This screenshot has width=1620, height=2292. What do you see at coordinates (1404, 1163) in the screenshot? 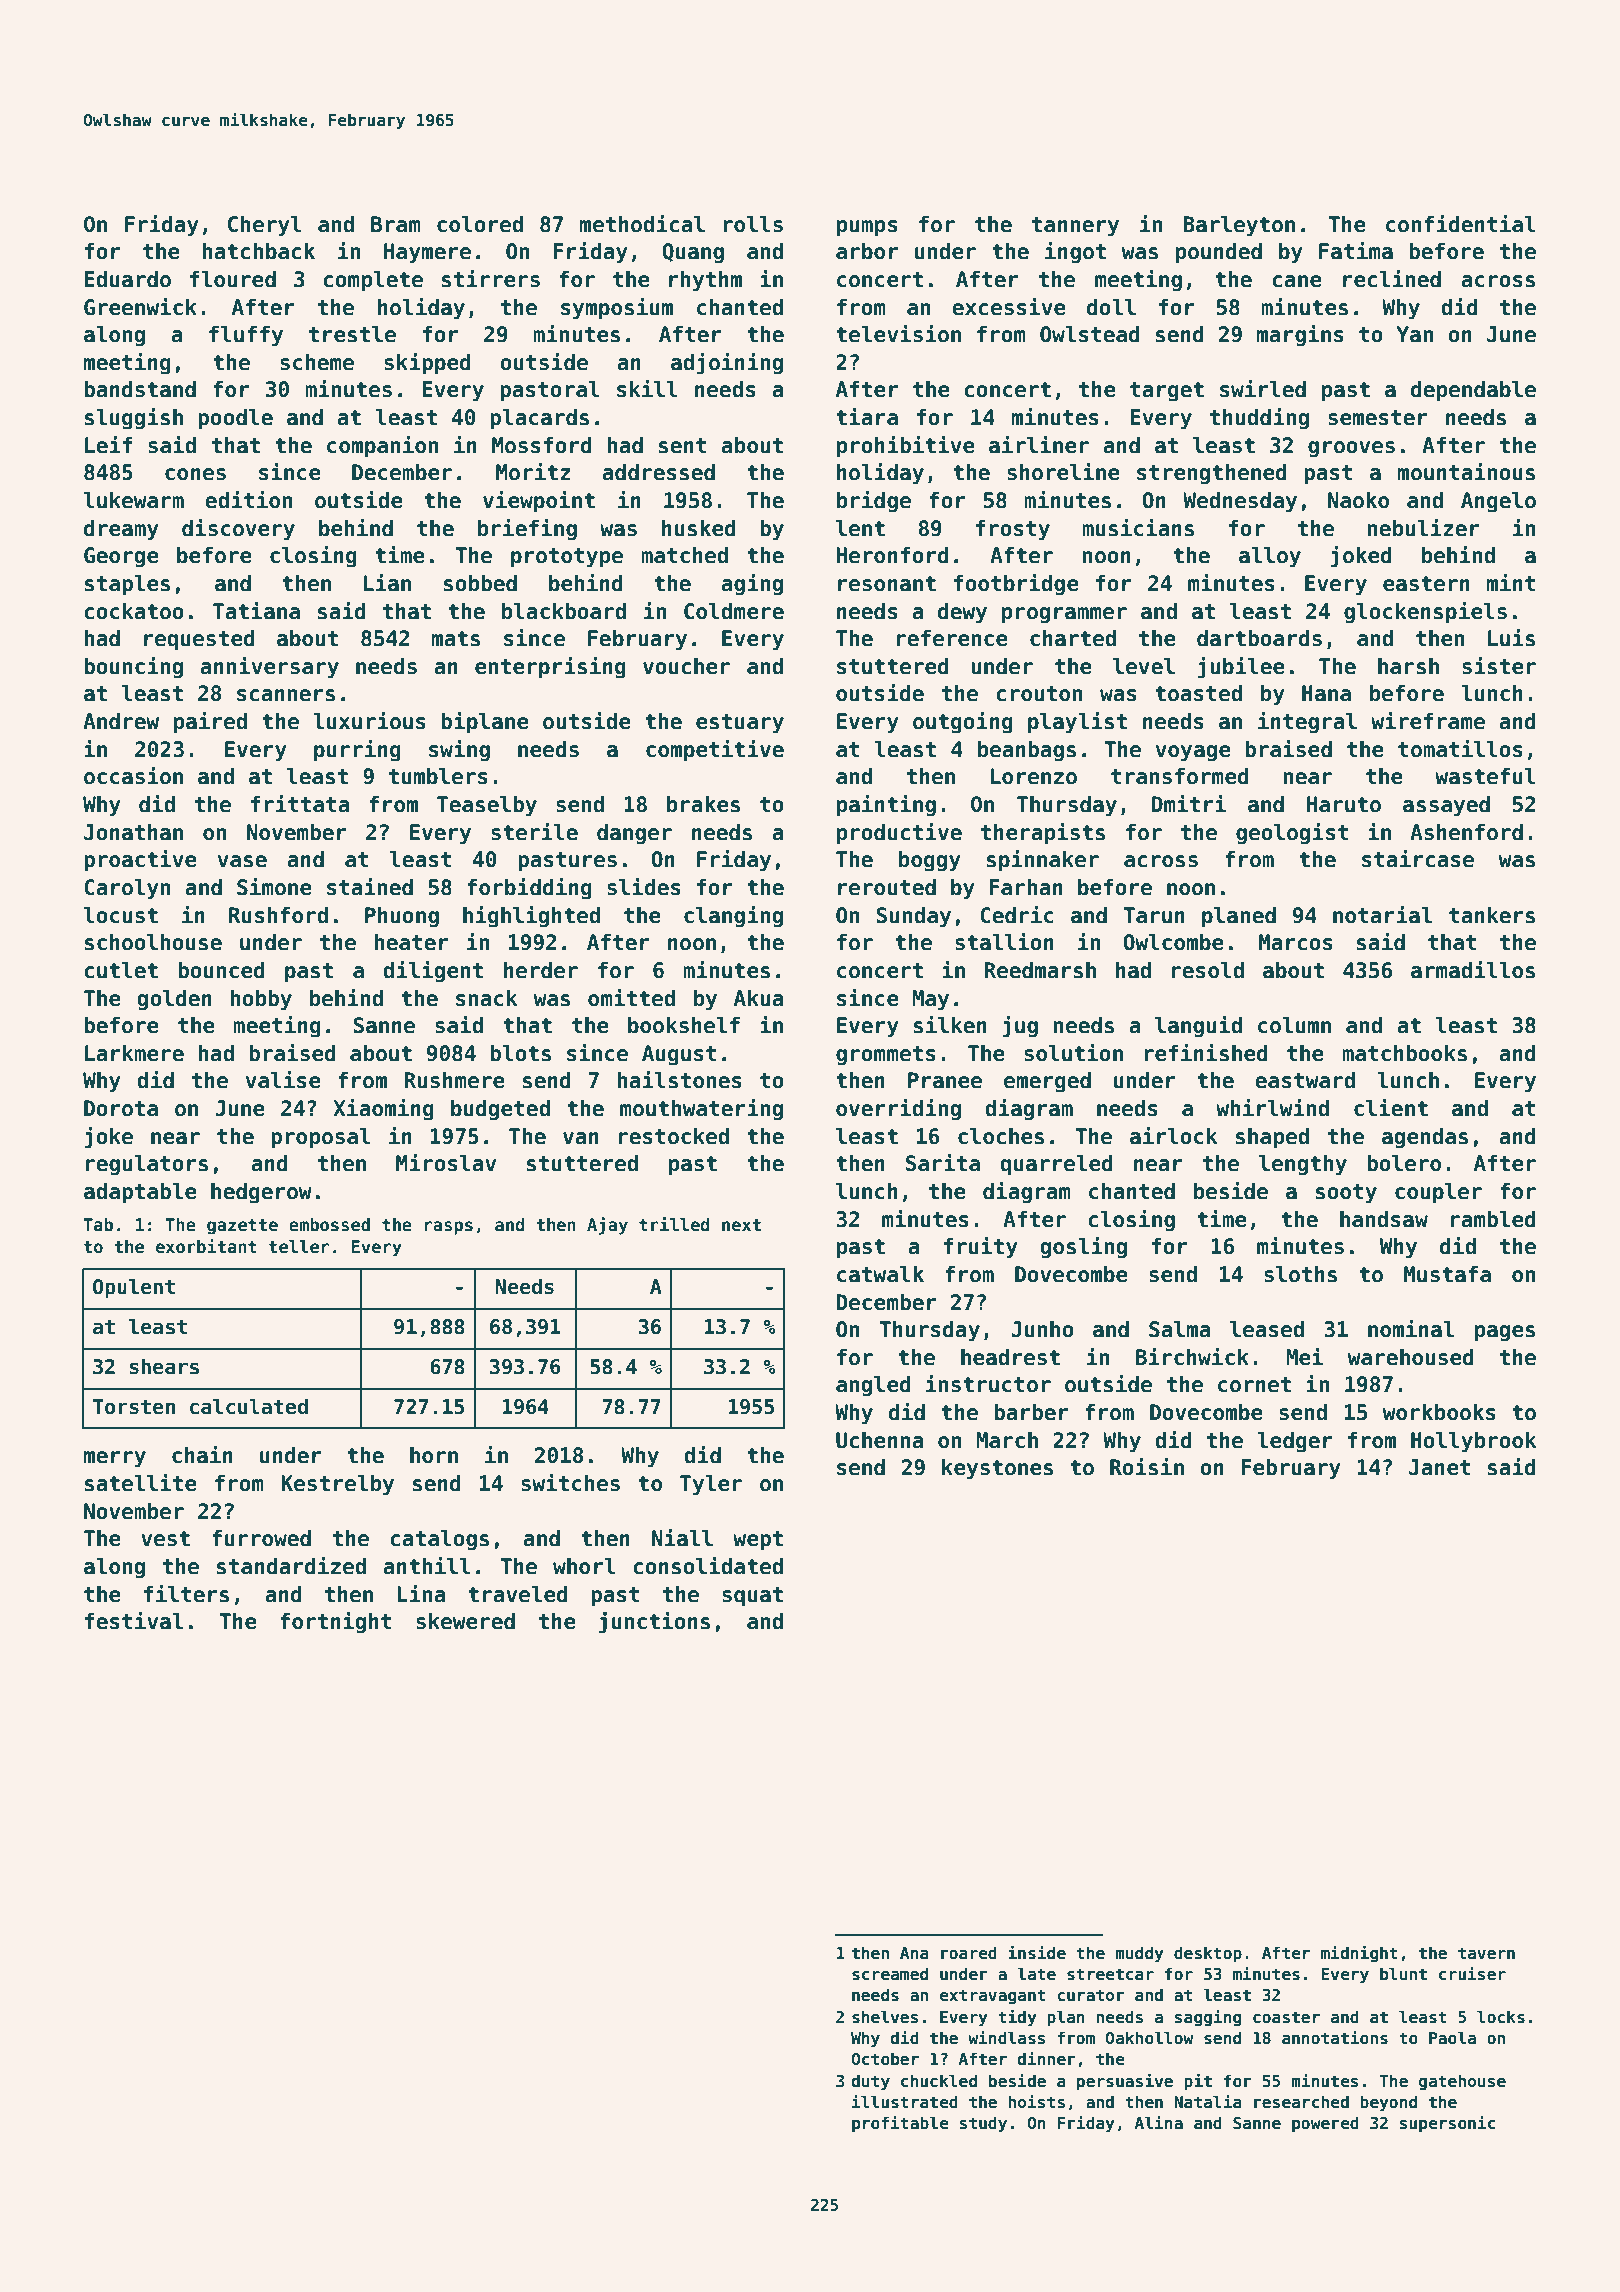
I see `bolero` at bounding box center [1404, 1163].
